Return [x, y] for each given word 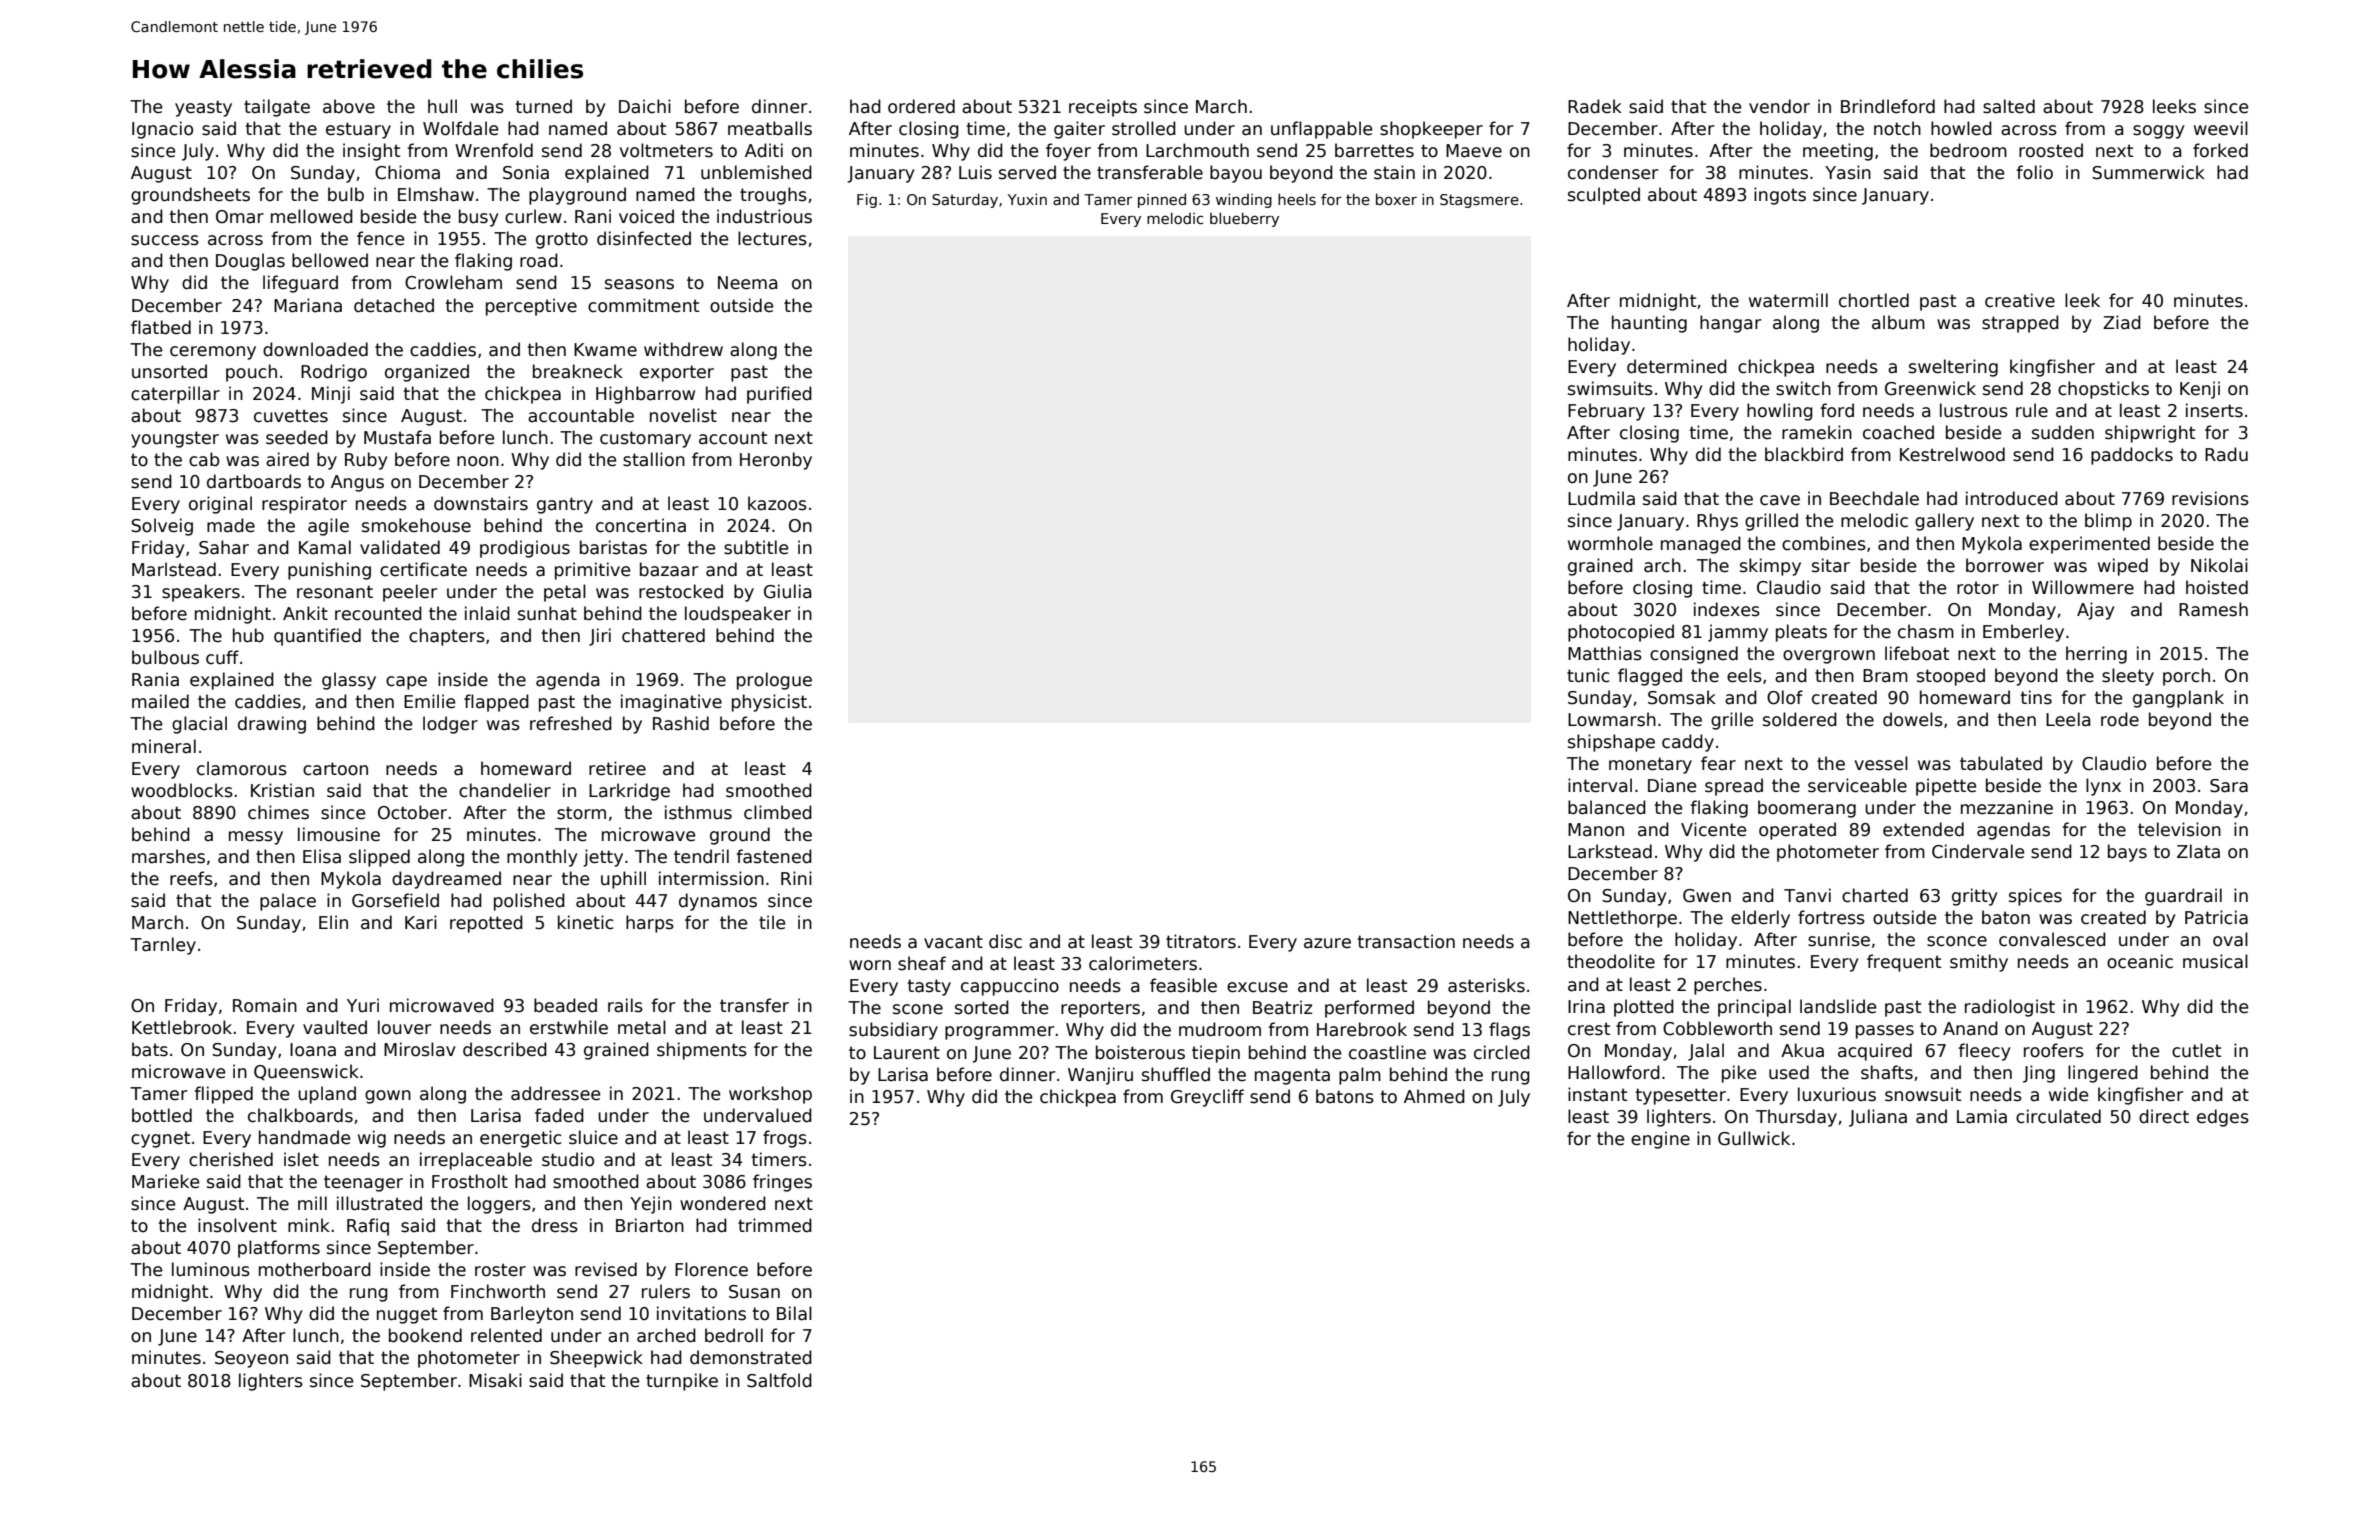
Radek [1595, 106]
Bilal [794, 1313]
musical [2215, 961]
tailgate [277, 108]
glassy [349, 681]
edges [2223, 1118]
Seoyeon [251, 1359]
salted [2009, 106]
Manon [1596, 830]
